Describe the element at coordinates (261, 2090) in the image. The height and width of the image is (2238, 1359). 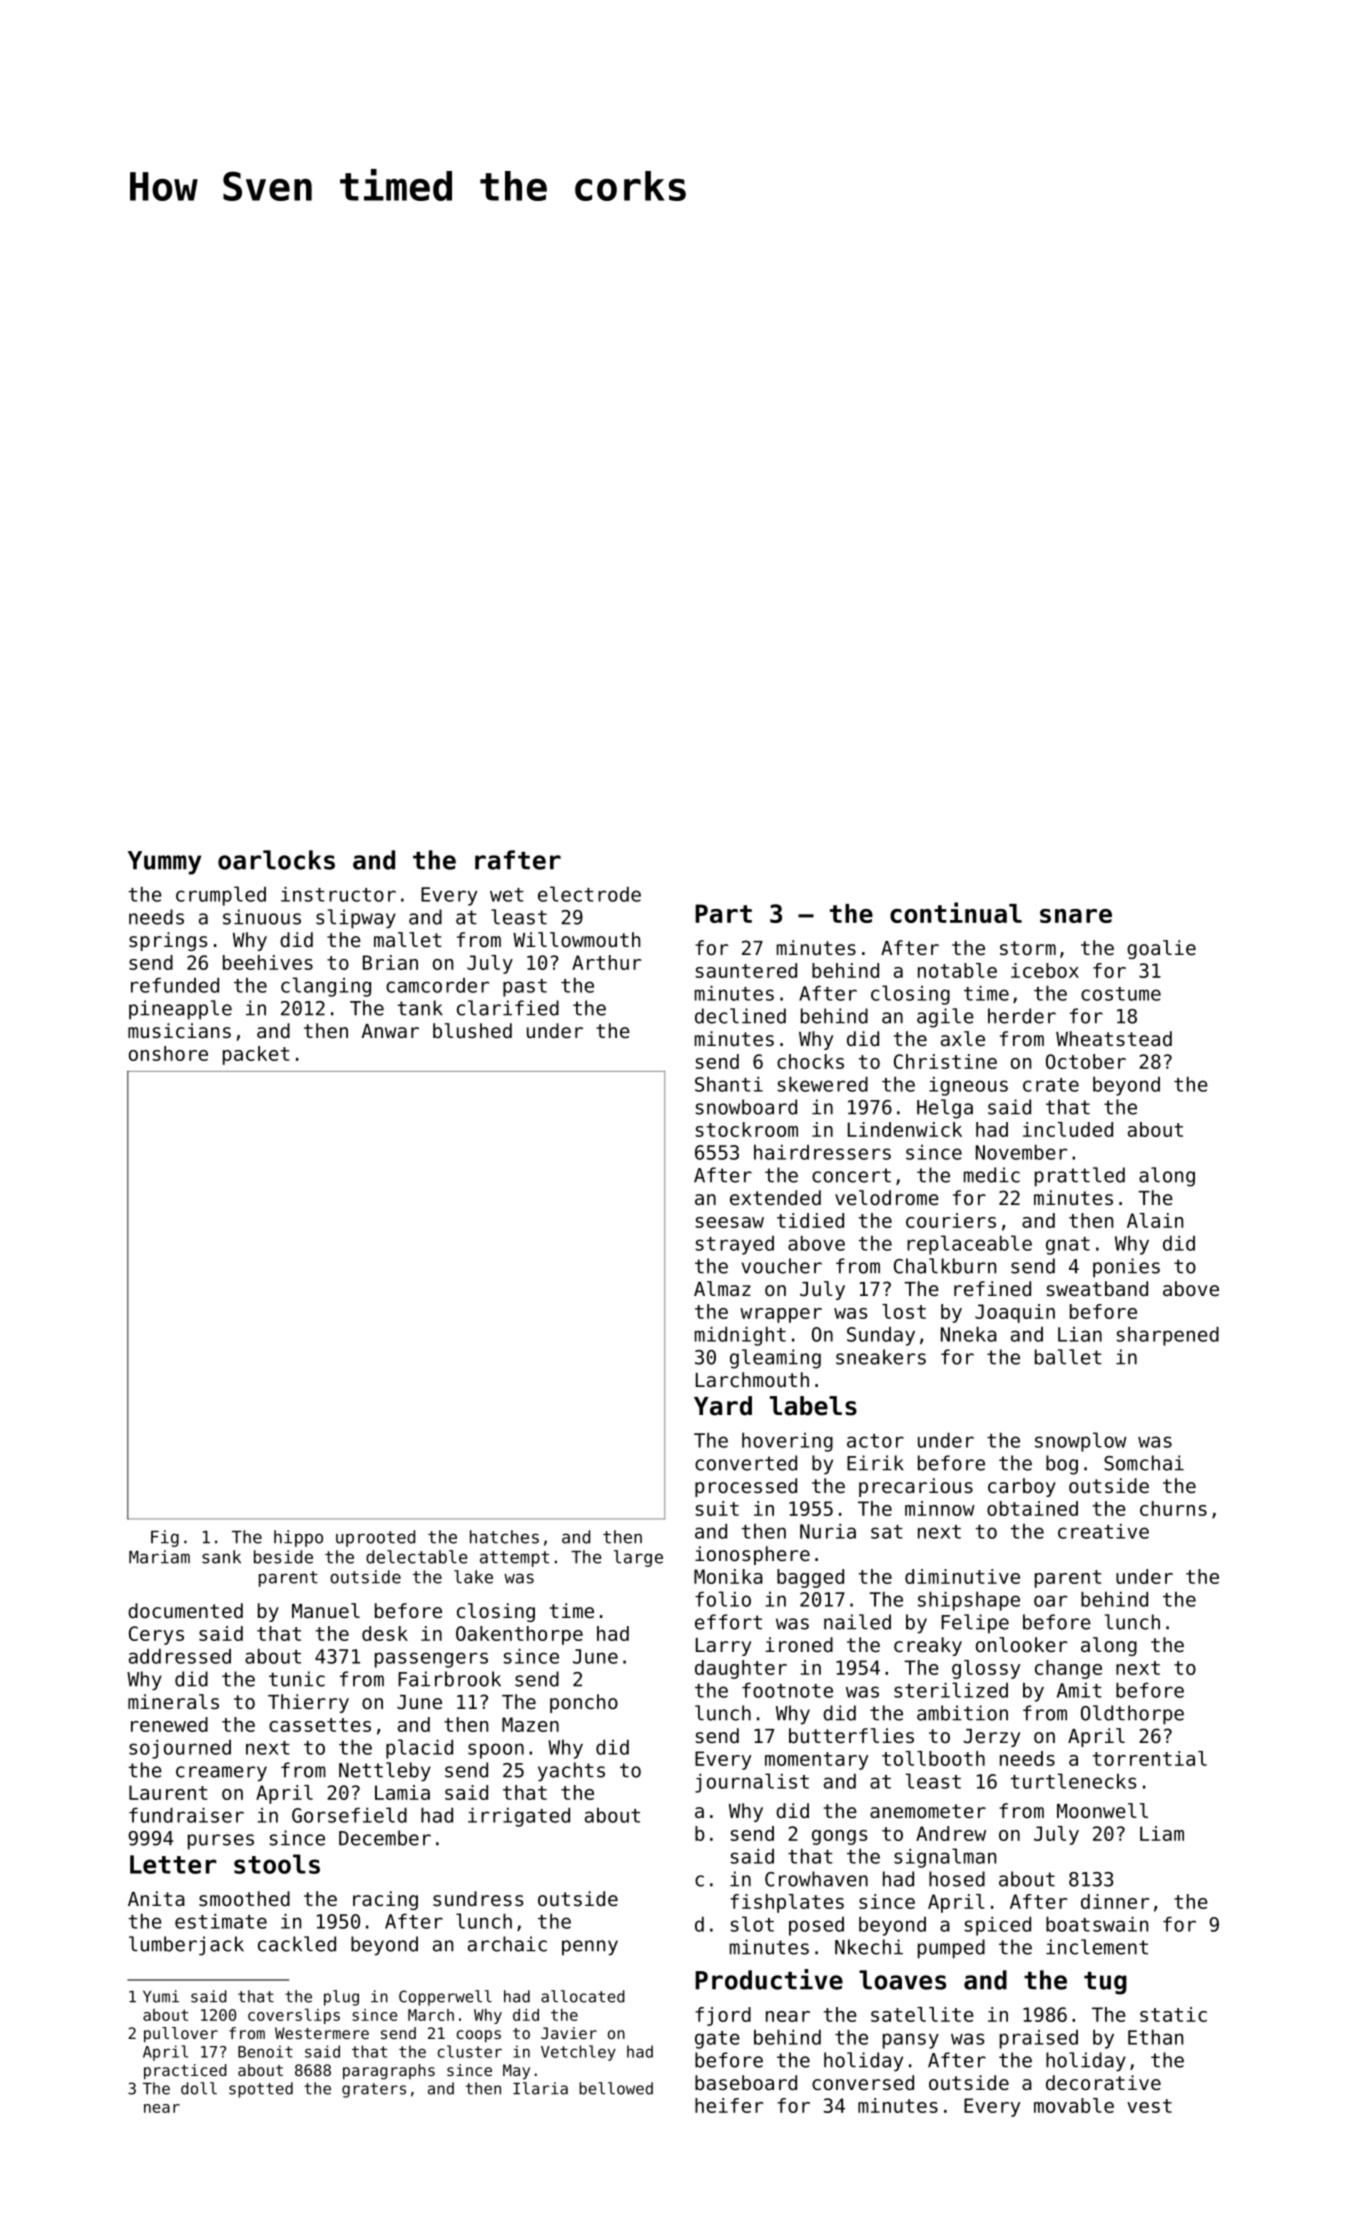
I see `spotted` at that location.
